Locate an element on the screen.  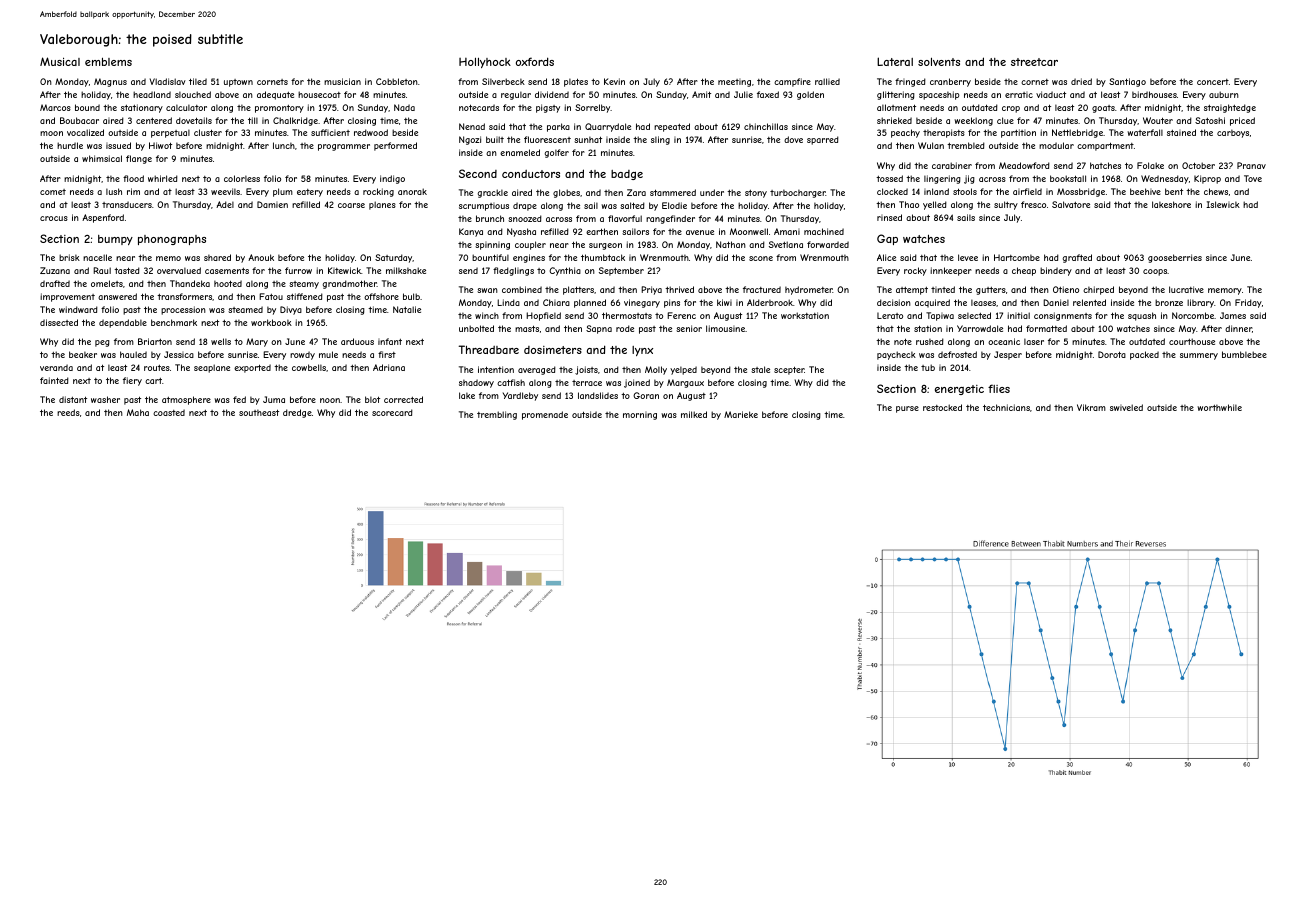
defrosted is located at coordinates (957, 354).
